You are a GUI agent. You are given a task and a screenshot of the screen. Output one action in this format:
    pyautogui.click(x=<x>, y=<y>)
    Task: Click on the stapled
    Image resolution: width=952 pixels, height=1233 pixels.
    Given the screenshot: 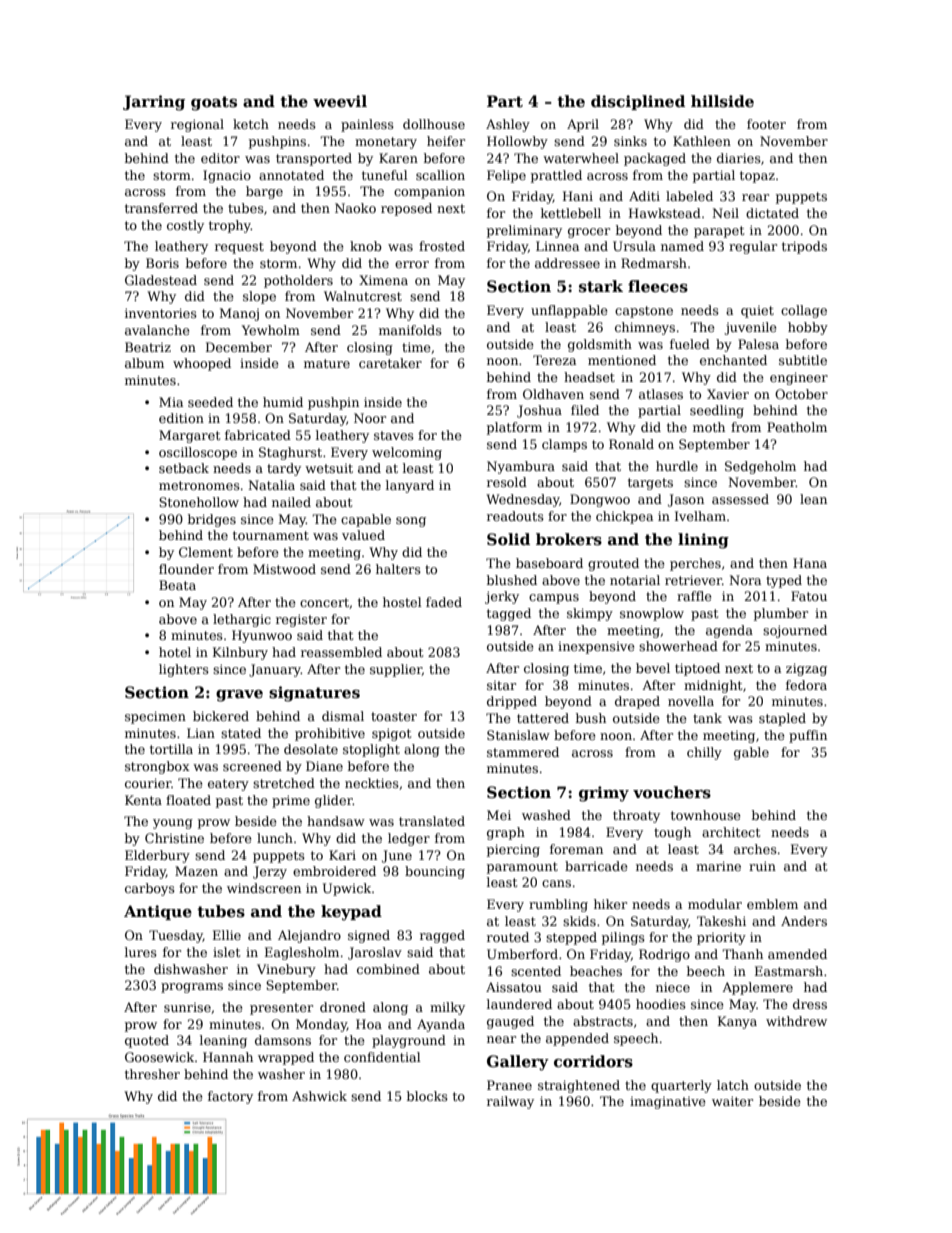 What is the action you would take?
    pyautogui.click(x=782, y=719)
